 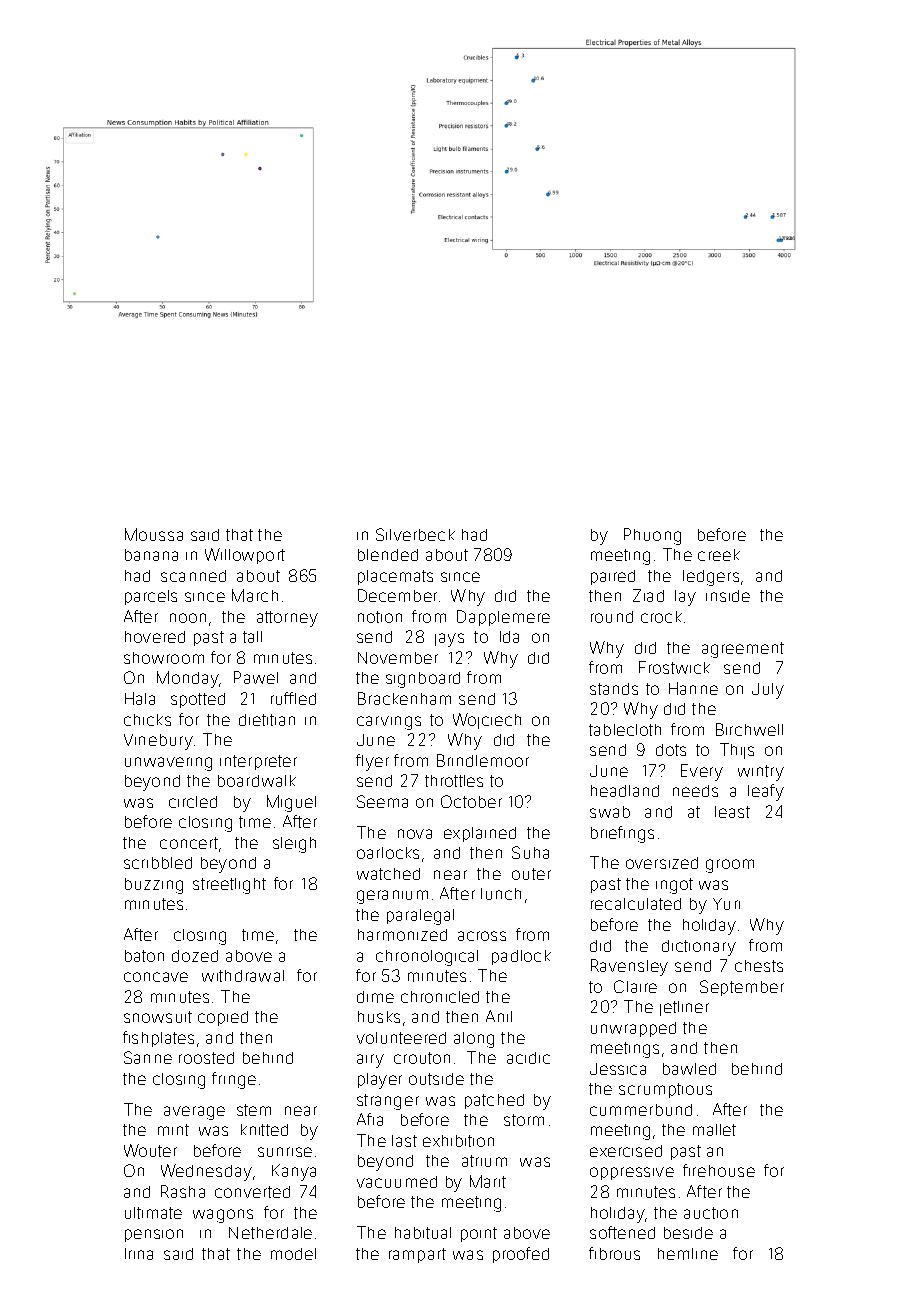 I want to click on Silverbeck, so click(x=415, y=534).
